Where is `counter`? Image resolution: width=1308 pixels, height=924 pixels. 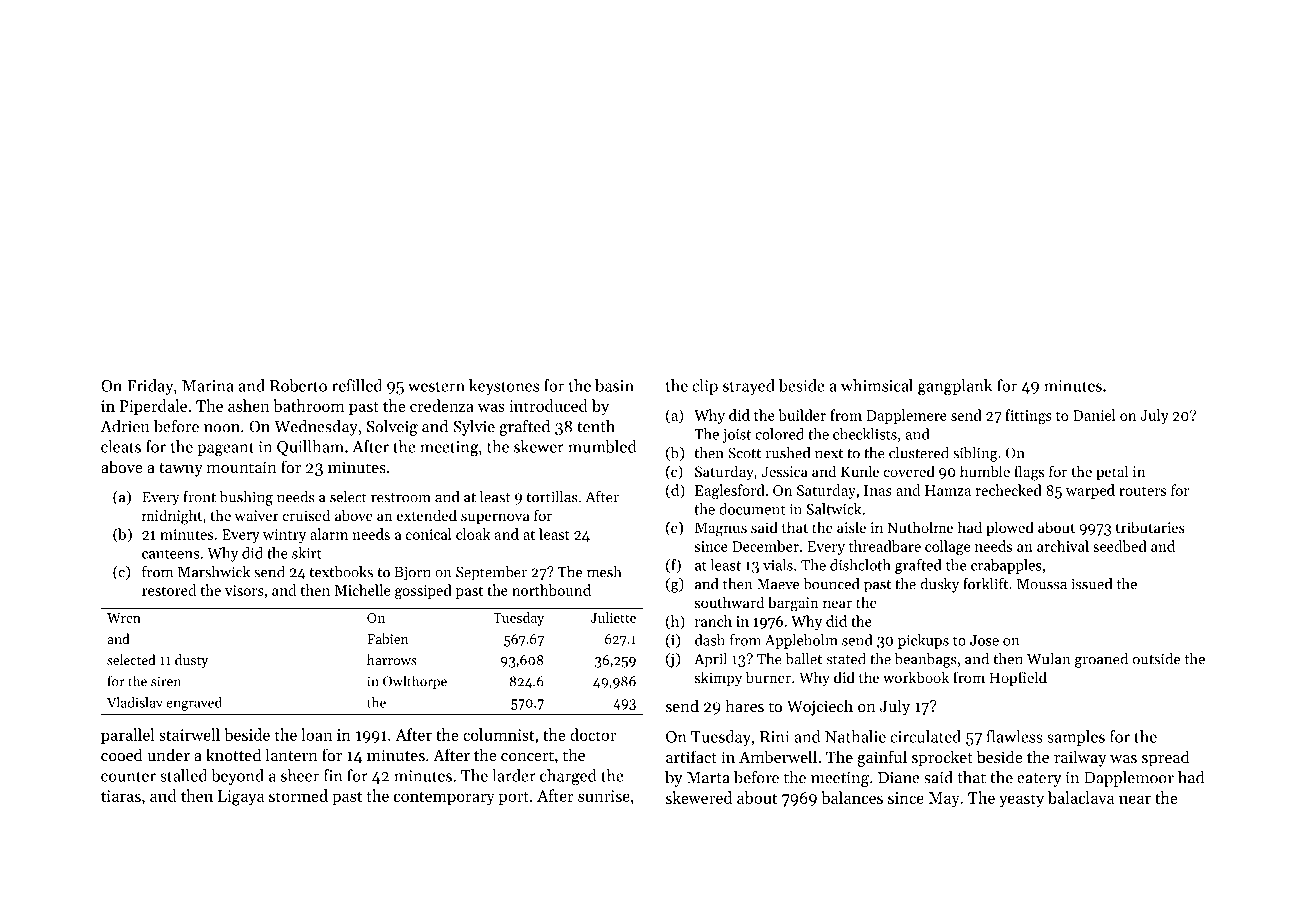
counter is located at coordinates (128, 776).
